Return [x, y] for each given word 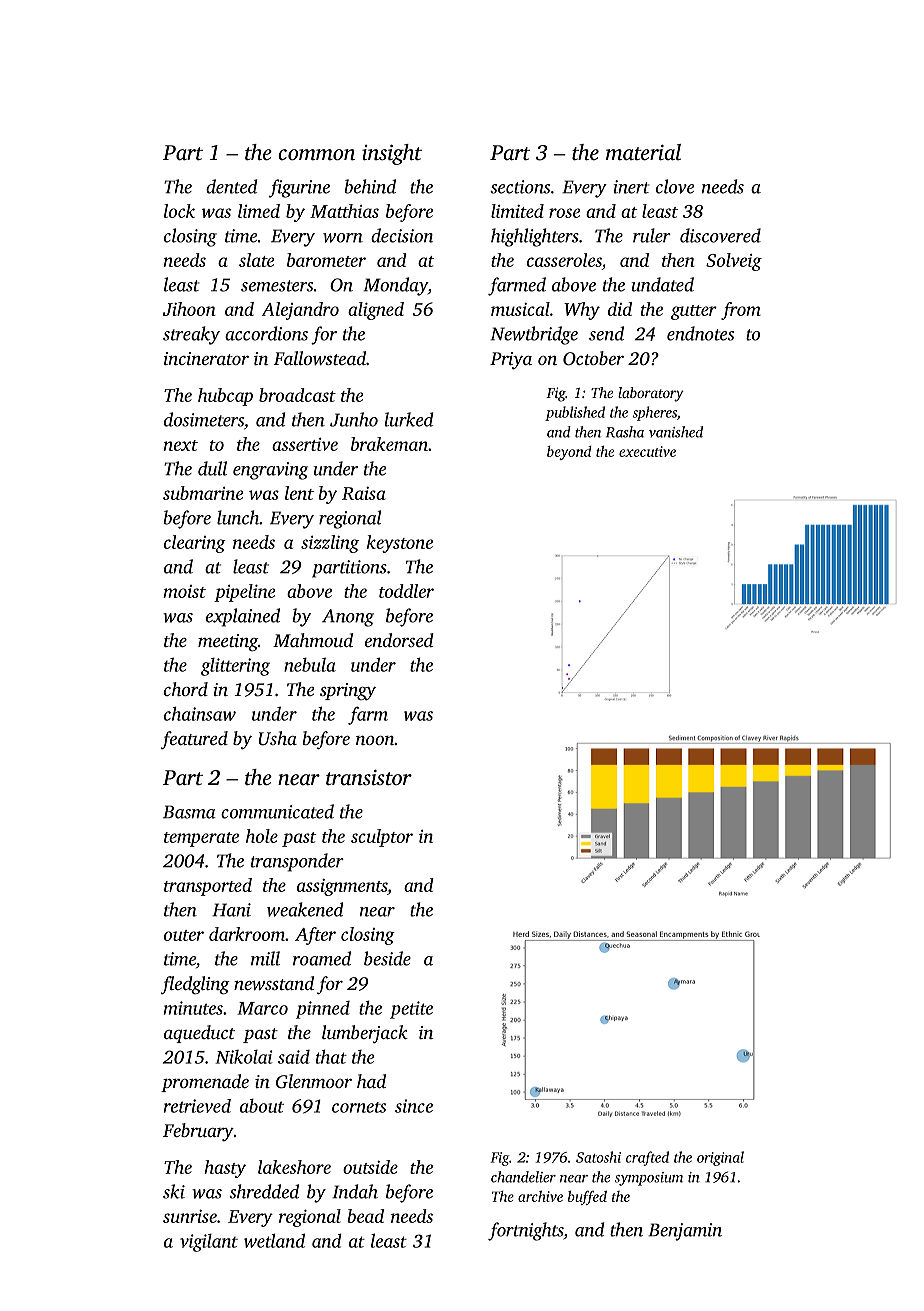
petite [411, 1010]
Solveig [734, 262]
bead [365, 1216]
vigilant [209, 1243]
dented [231, 186]
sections [520, 187]
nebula [310, 665]
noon [375, 740]
